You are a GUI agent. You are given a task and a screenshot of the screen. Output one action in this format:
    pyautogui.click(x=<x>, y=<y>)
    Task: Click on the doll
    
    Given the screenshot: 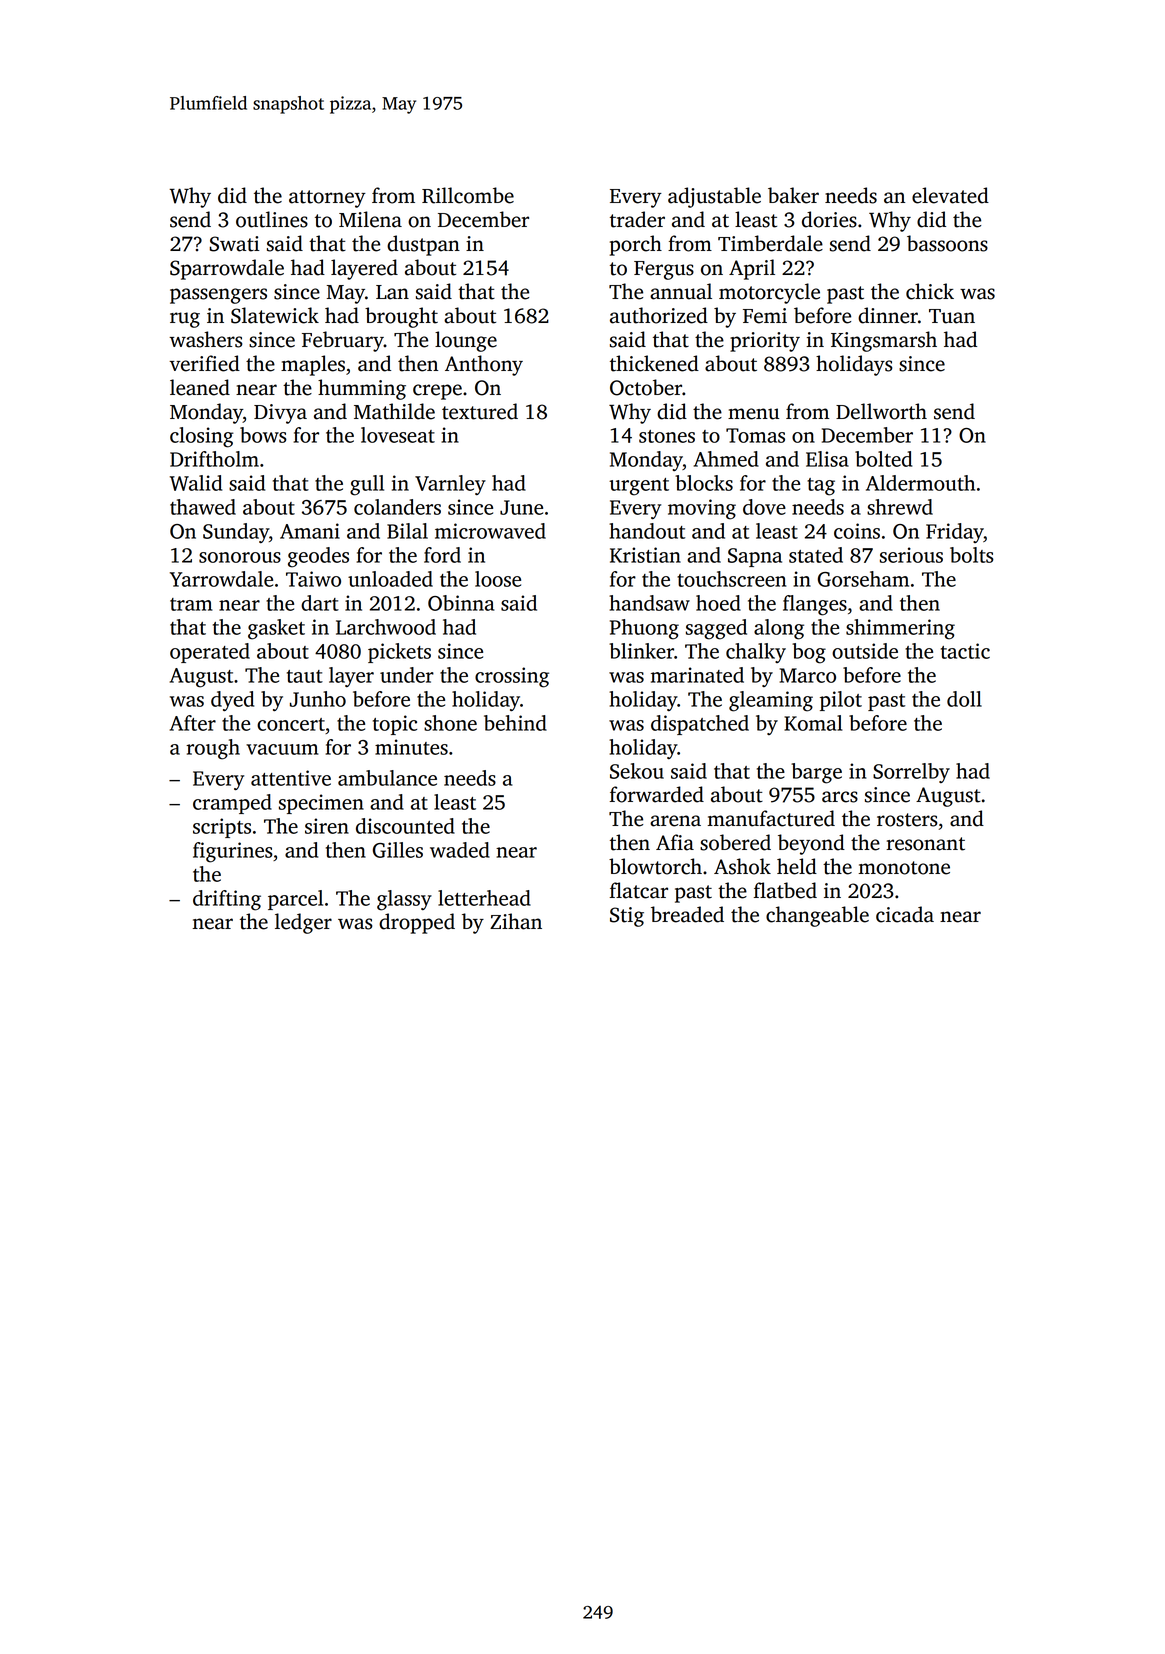 What is the action you would take?
    pyautogui.click(x=964, y=699)
